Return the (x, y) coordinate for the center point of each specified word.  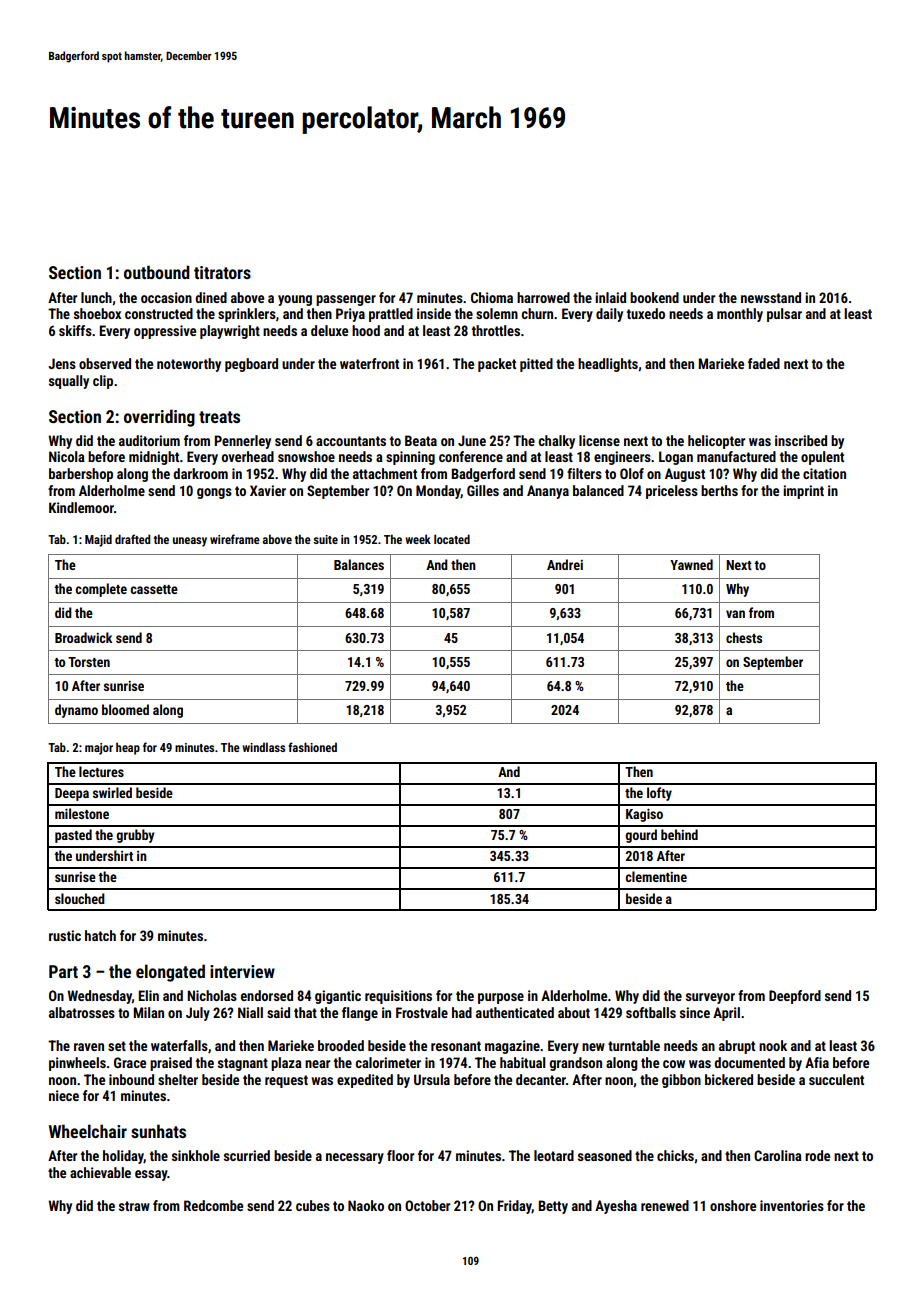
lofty (659, 794)
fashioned (312, 747)
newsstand (771, 297)
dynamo (76, 711)
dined (211, 297)
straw (134, 1206)
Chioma (492, 297)
